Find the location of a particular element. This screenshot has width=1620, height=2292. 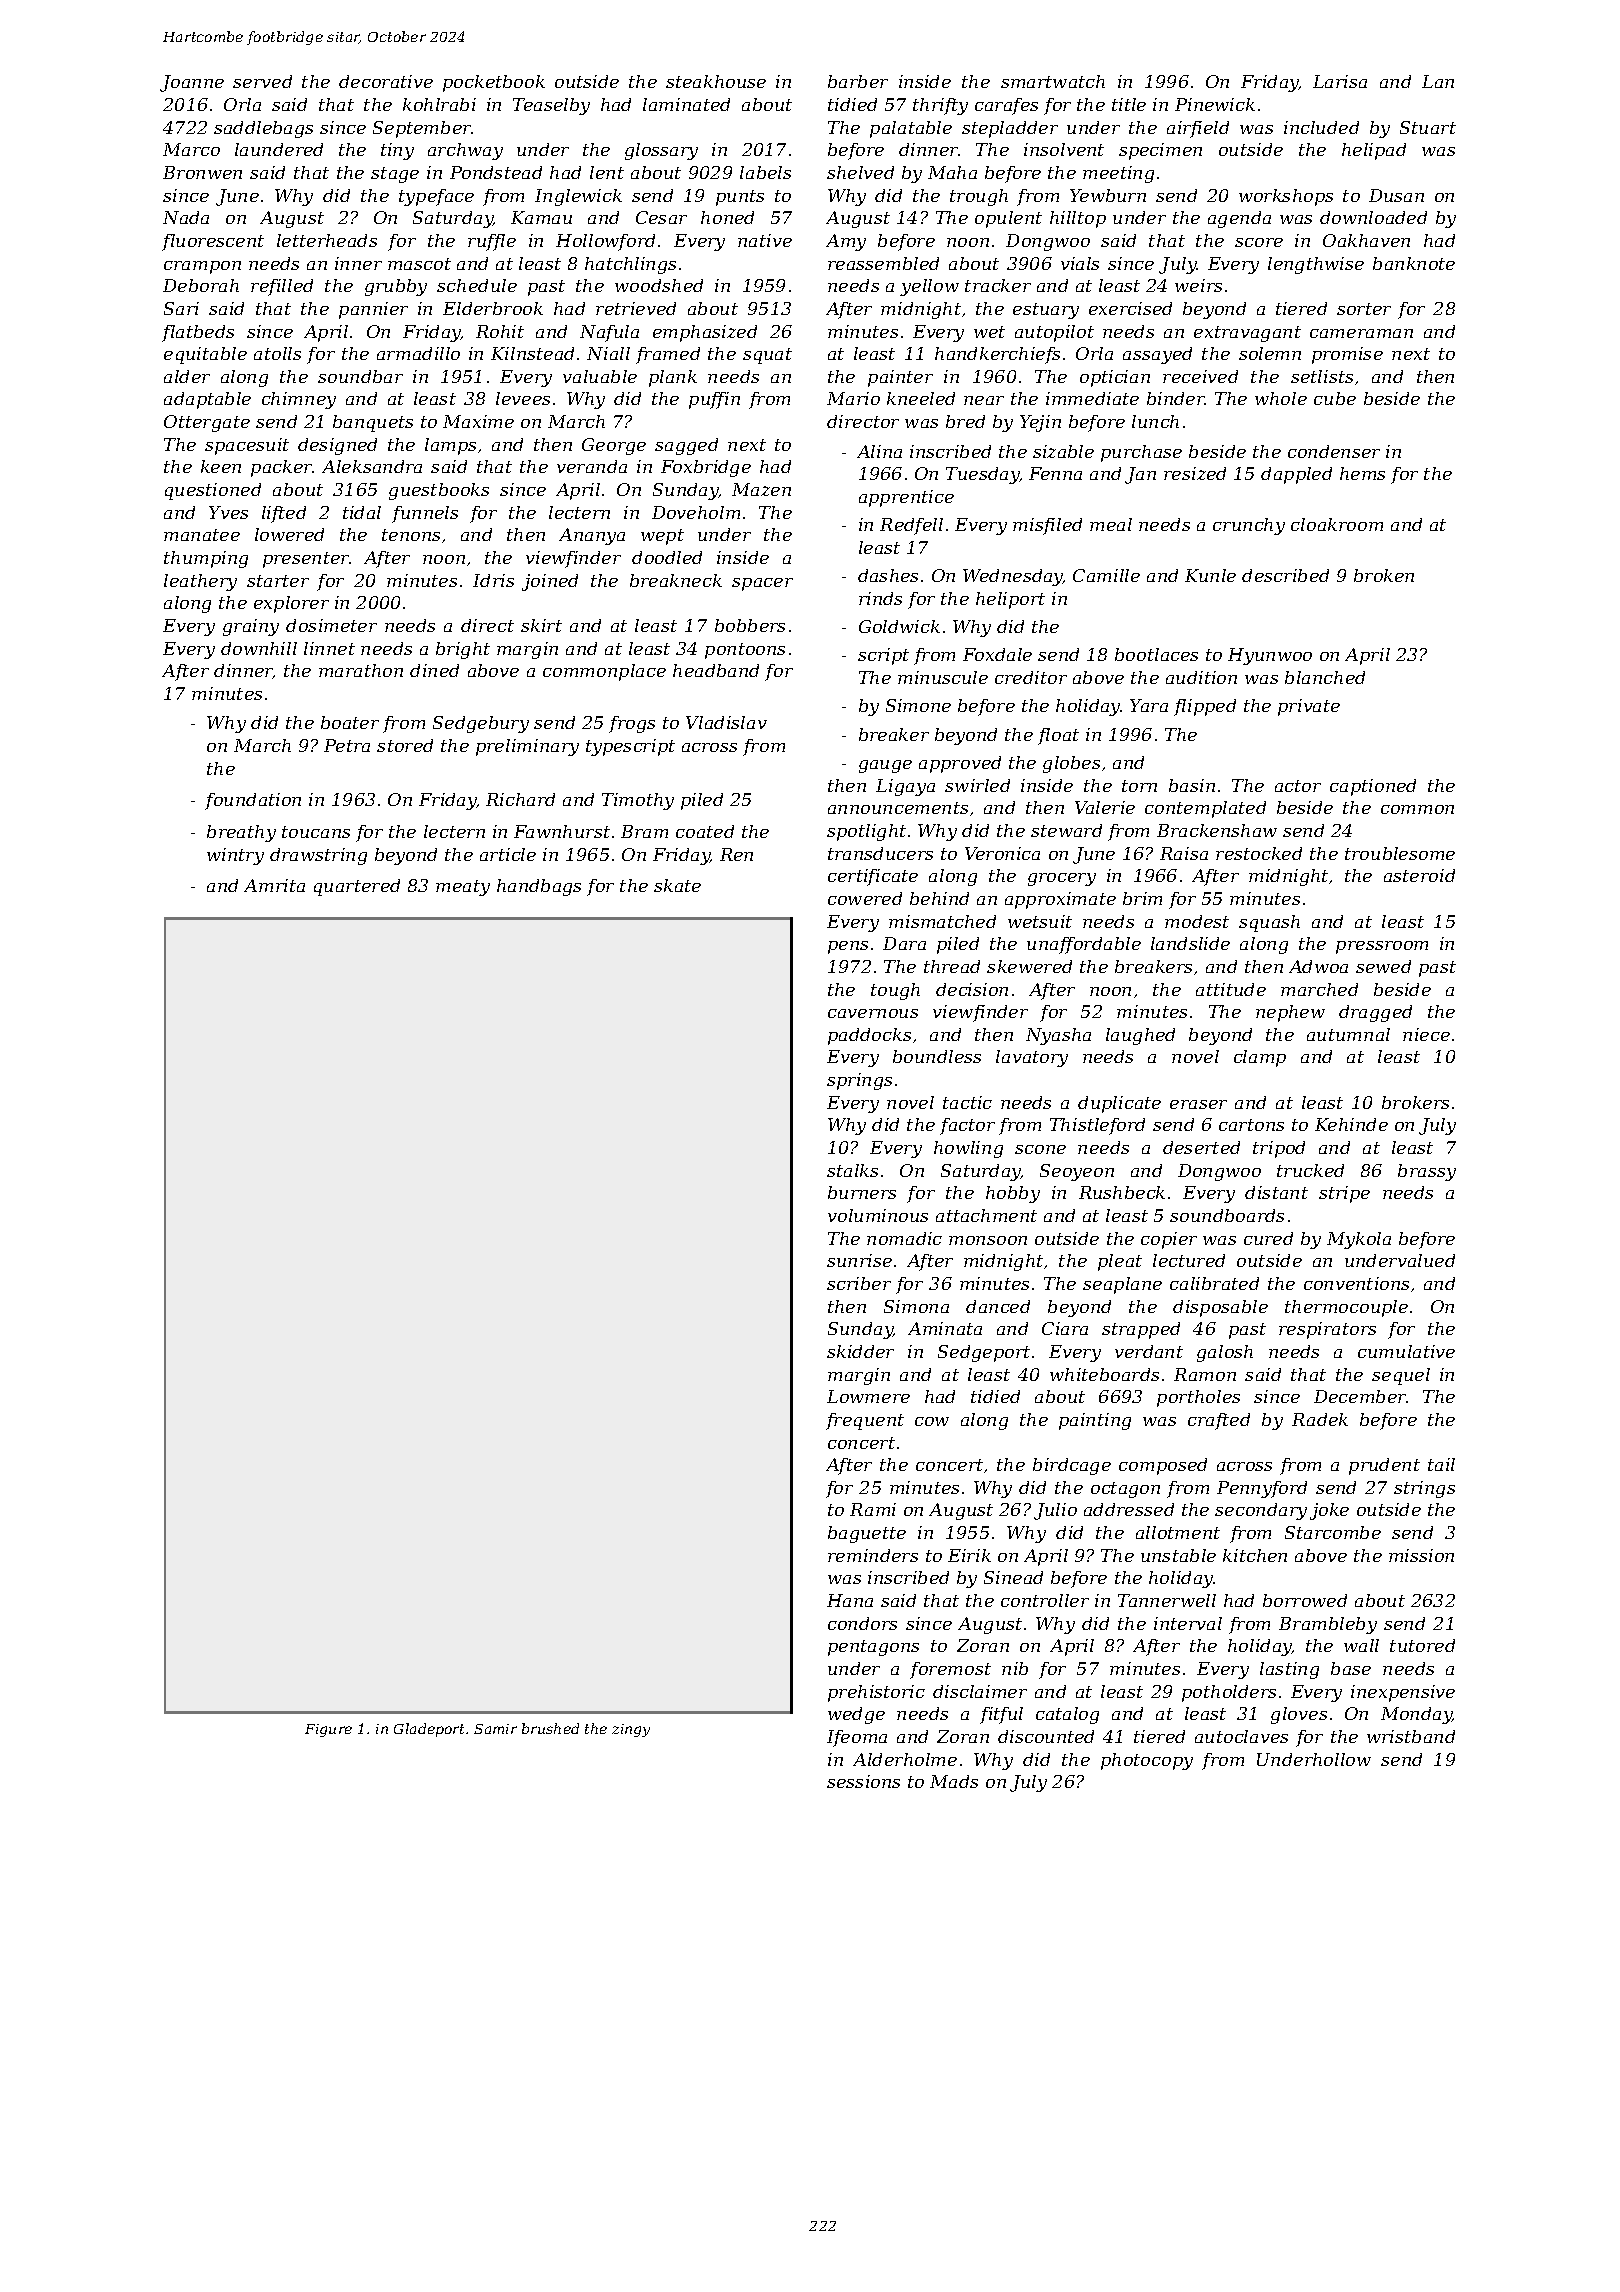

Nada is located at coordinates (186, 217).
